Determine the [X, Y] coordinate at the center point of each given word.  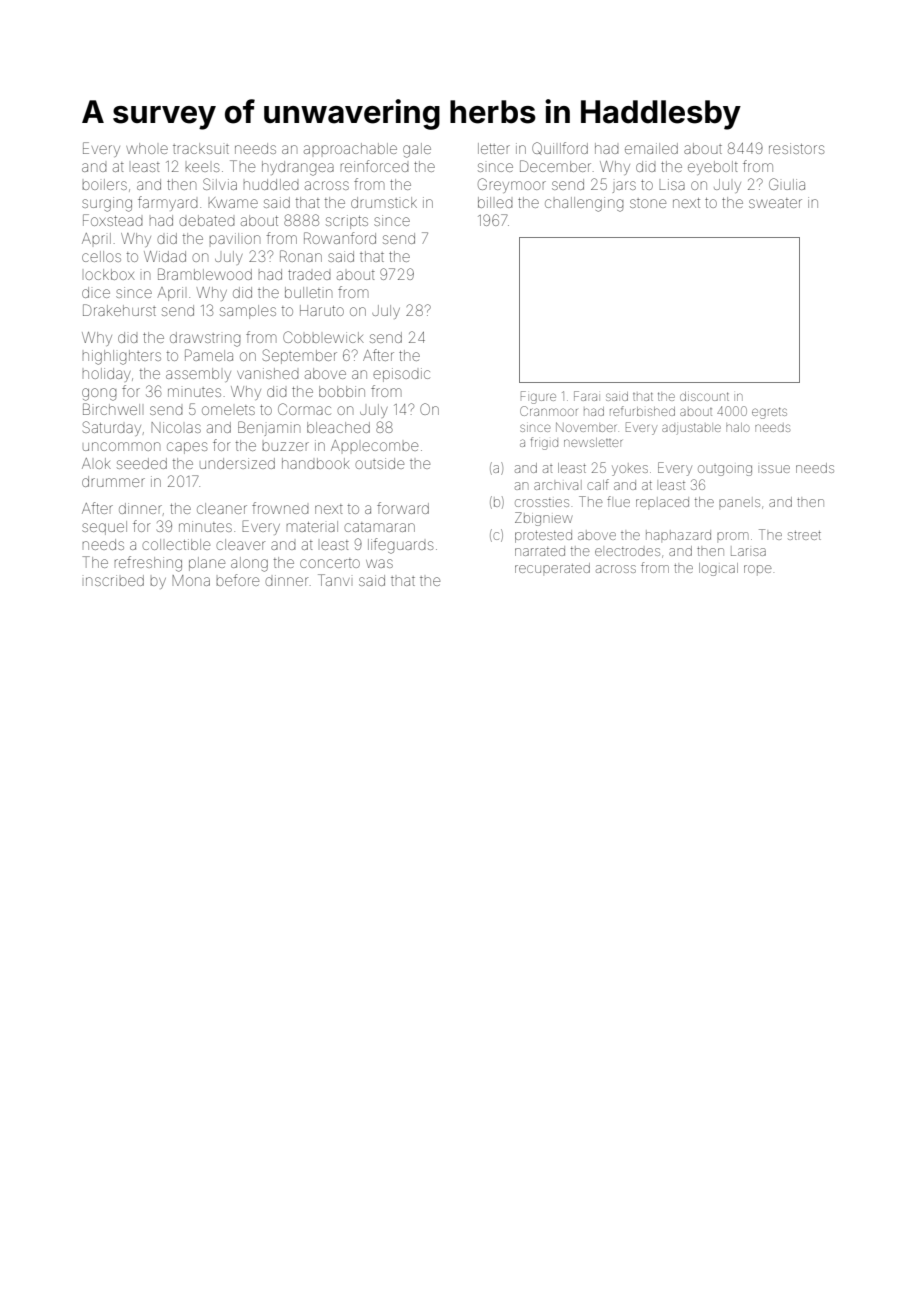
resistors [796, 148]
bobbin [342, 391]
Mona [191, 580]
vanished [268, 373]
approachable [350, 148]
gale [417, 150]
